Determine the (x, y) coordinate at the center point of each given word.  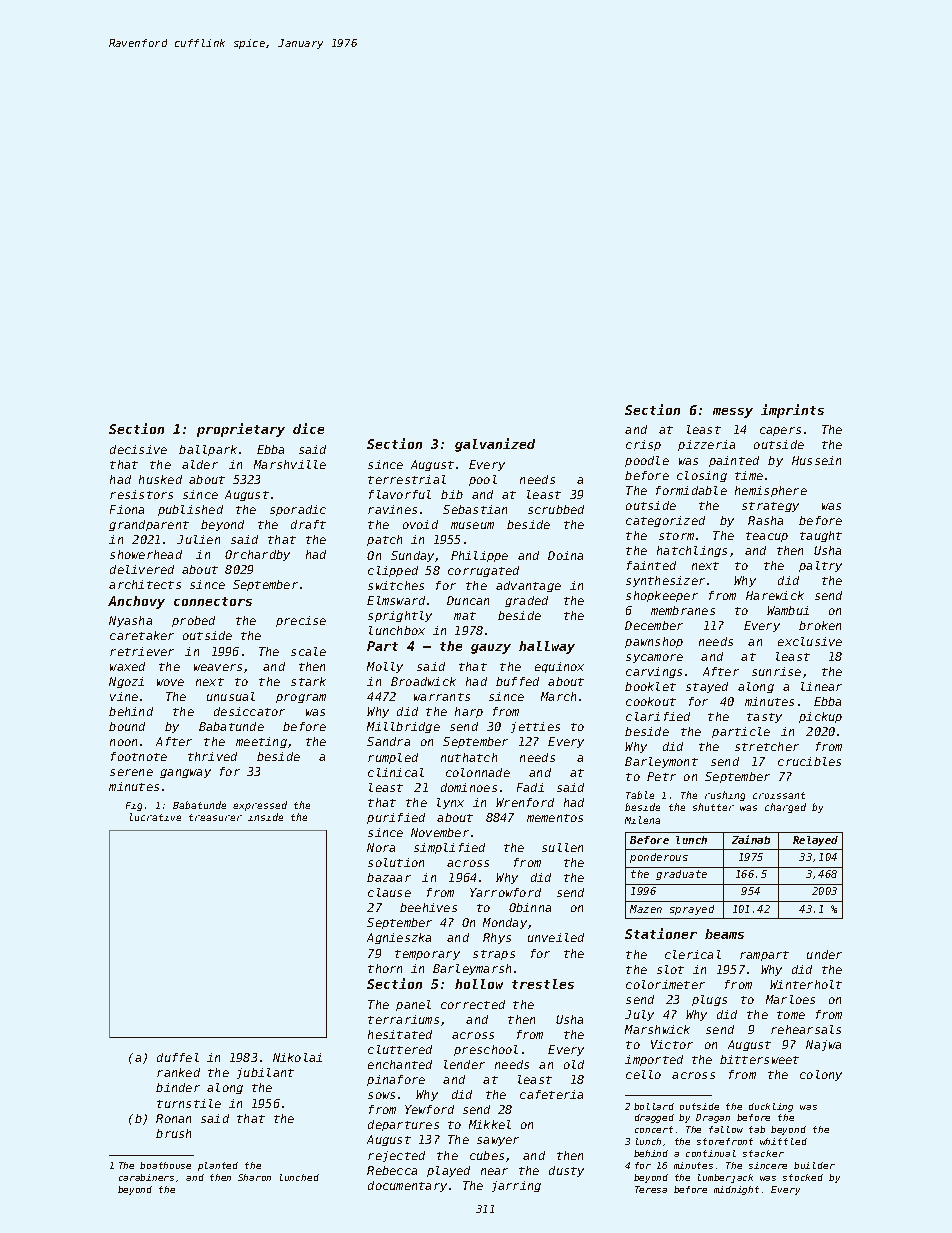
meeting (261, 742)
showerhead (146, 554)
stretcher (767, 746)
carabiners (146, 1177)
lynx (450, 803)
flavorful (400, 494)
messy (733, 413)
